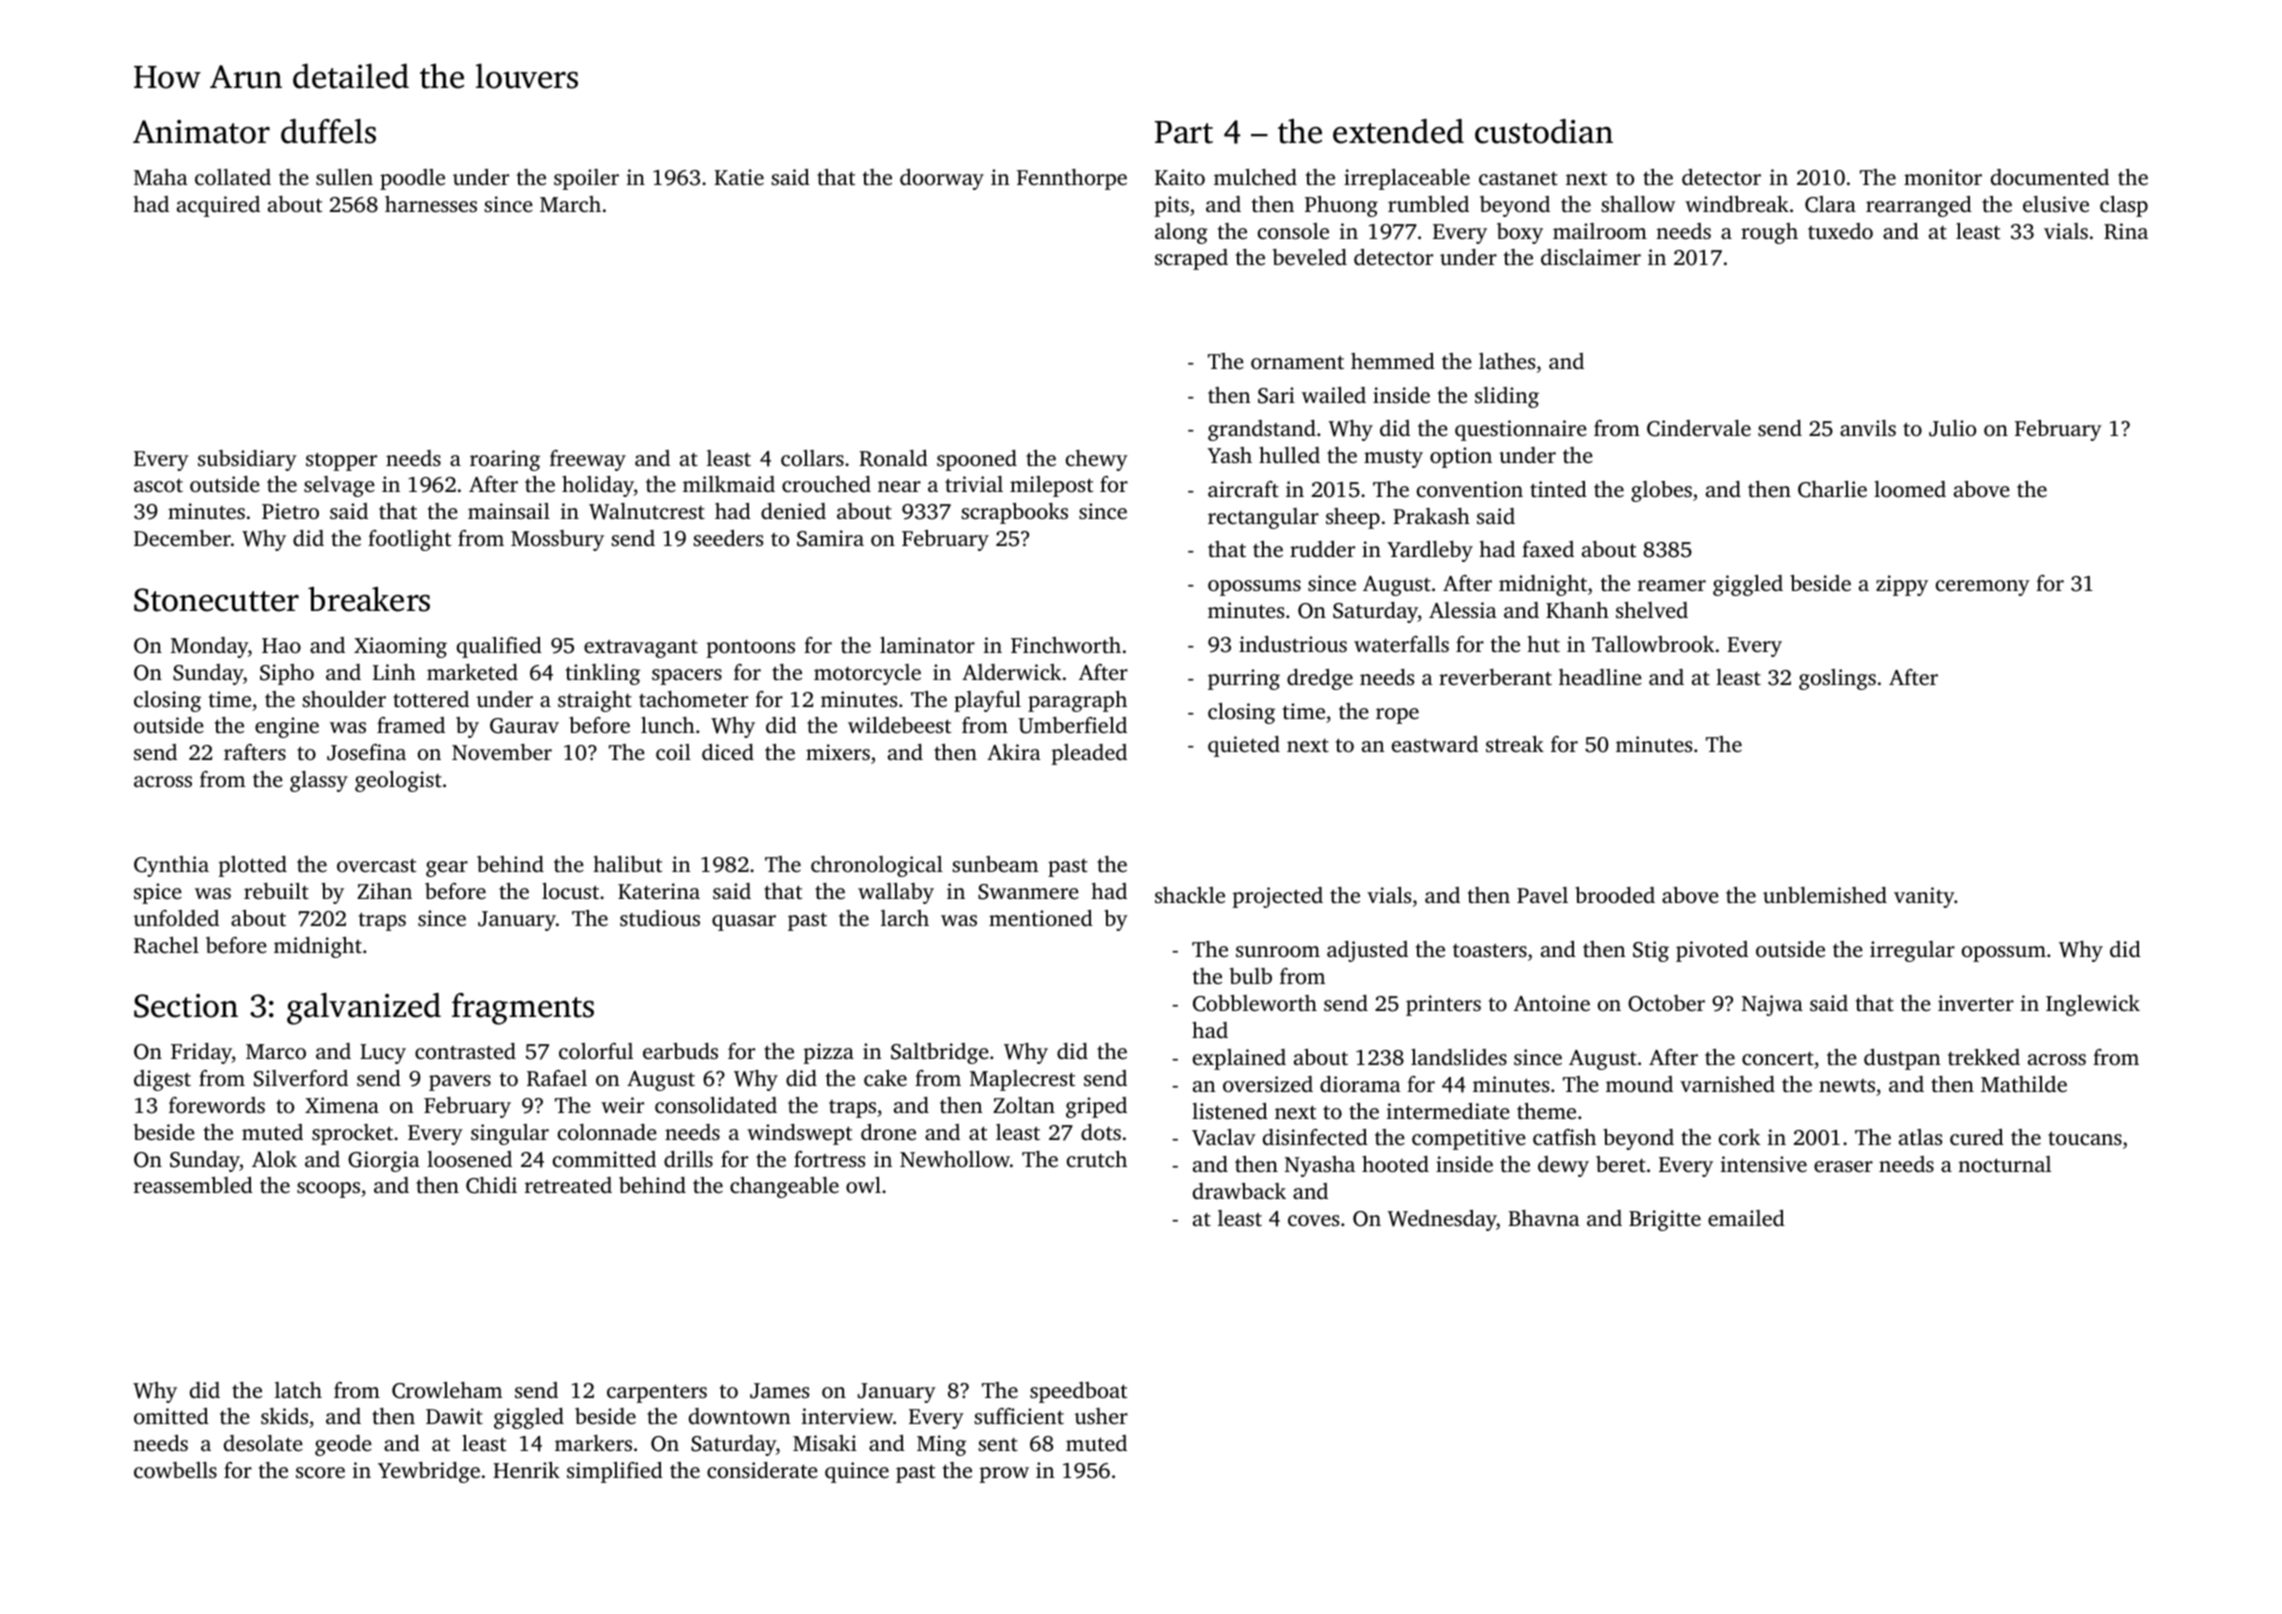 Image resolution: width=2282 pixels, height=1614 pixels. Describe the element at coordinates (1952, 428) in the screenshot. I see `Julio` at that location.
